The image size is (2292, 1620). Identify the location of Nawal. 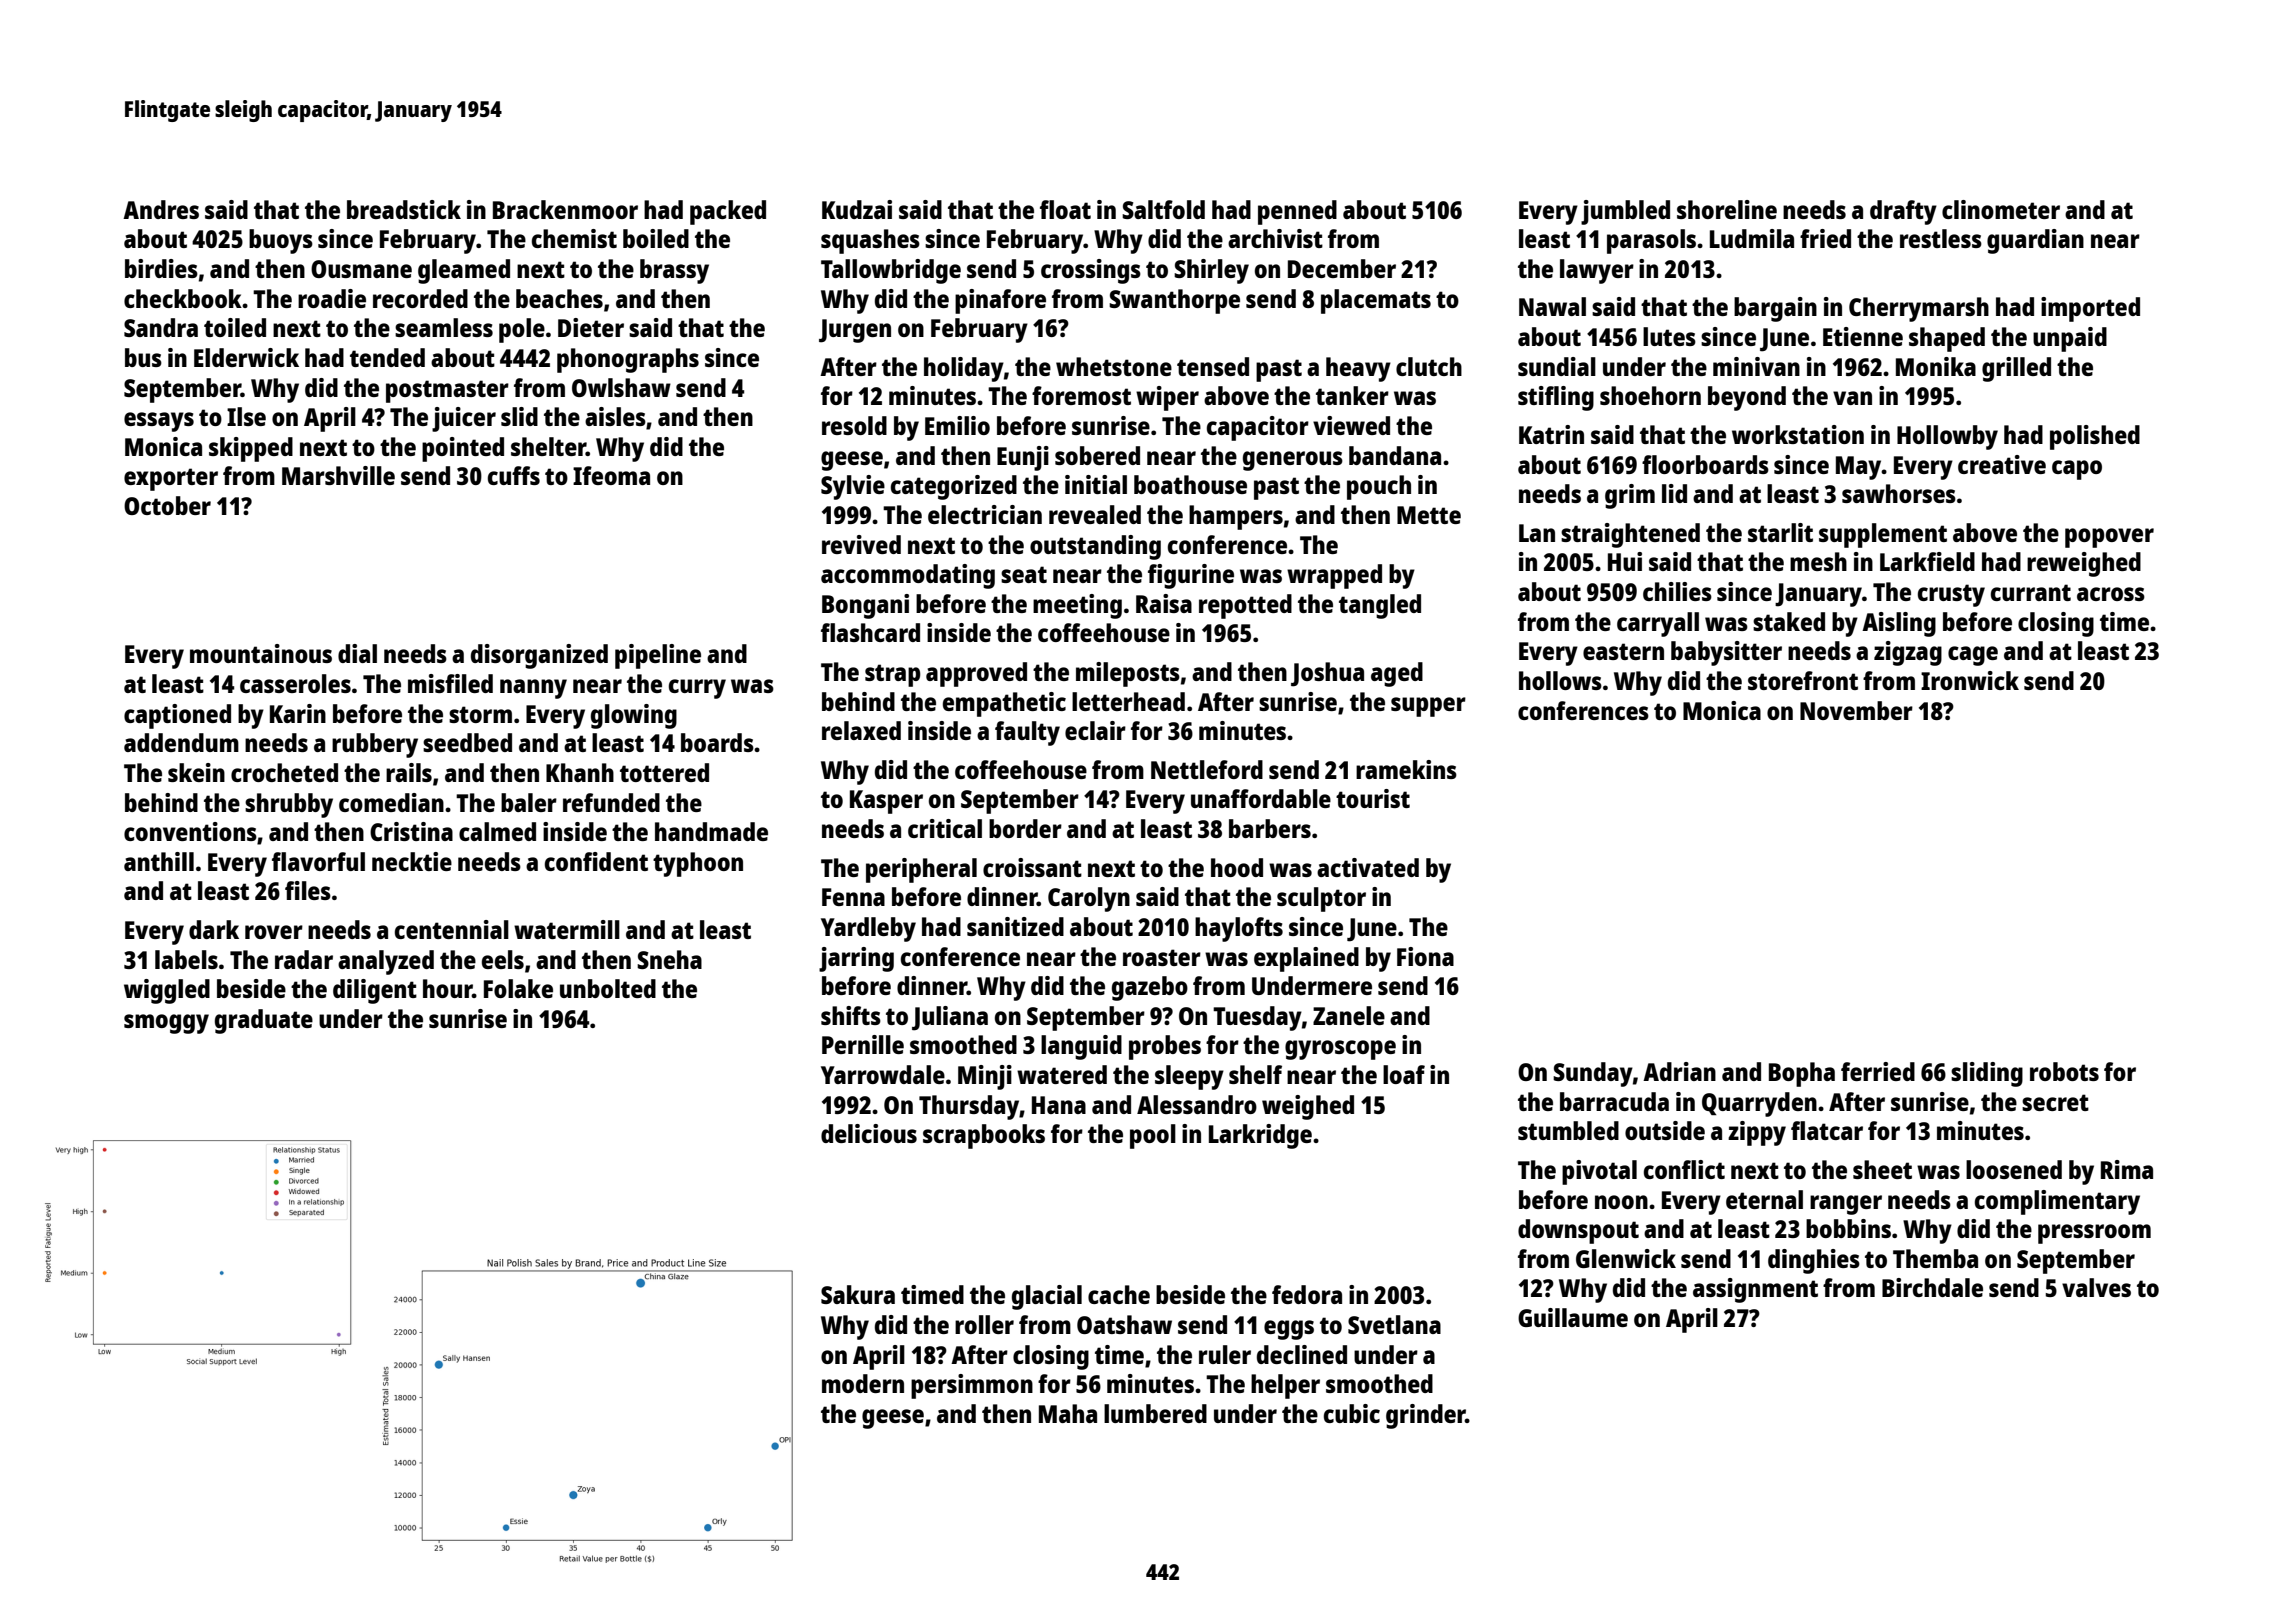
(1552, 306).
